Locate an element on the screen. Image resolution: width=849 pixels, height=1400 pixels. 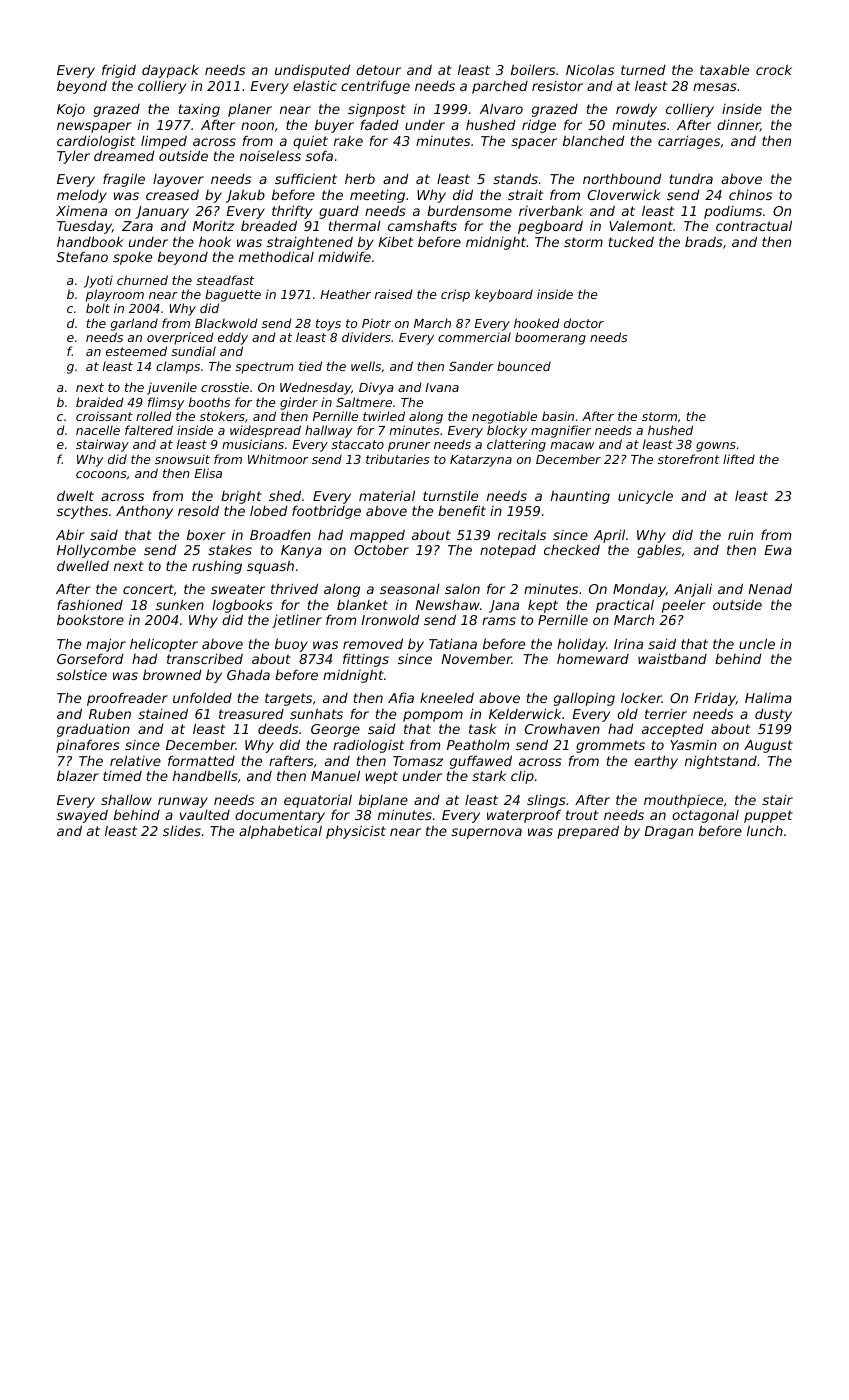
gowns is located at coordinates (716, 447).
